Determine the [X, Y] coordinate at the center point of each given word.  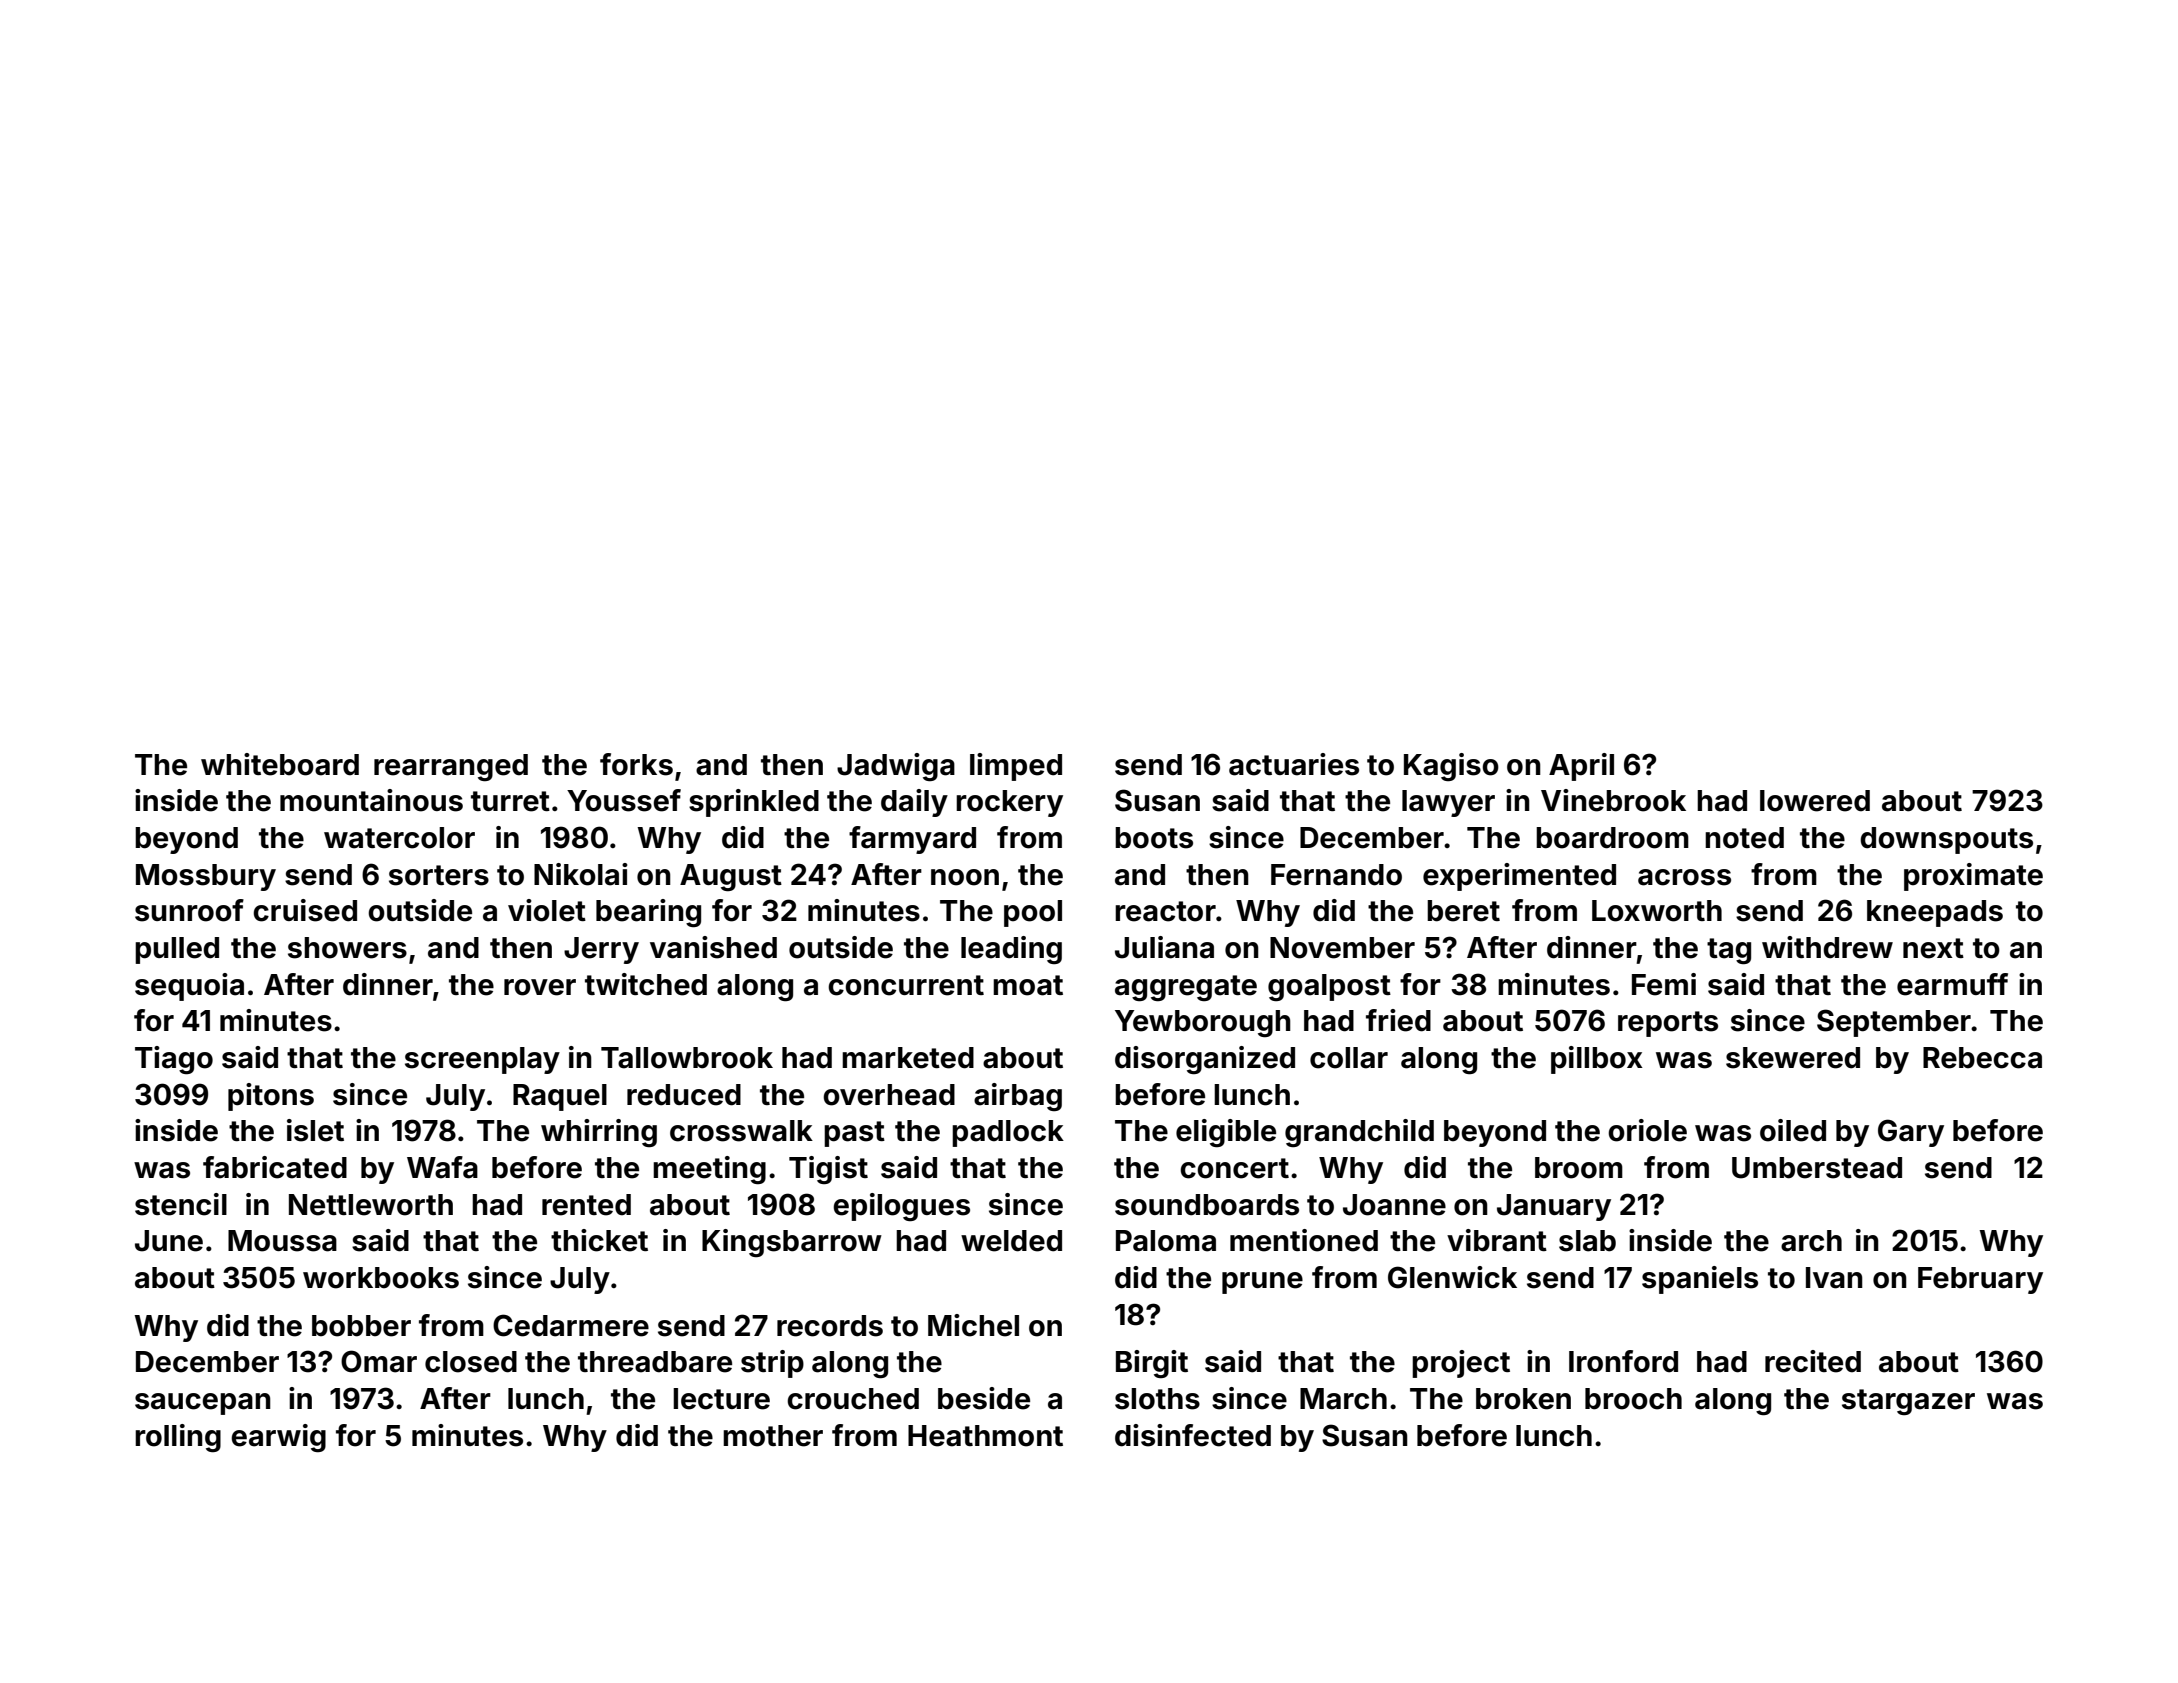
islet [315, 1130]
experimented [1519, 877]
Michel [973, 1325]
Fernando [1336, 875]
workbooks [381, 1278]
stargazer [1908, 1402]
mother [773, 1436]
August [731, 878]
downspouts [1946, 840]
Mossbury [206, 877]
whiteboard [280, 764]
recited [1813, 1361]
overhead [889, 1095]
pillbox [1597, 1060]
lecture [721, 1399]
